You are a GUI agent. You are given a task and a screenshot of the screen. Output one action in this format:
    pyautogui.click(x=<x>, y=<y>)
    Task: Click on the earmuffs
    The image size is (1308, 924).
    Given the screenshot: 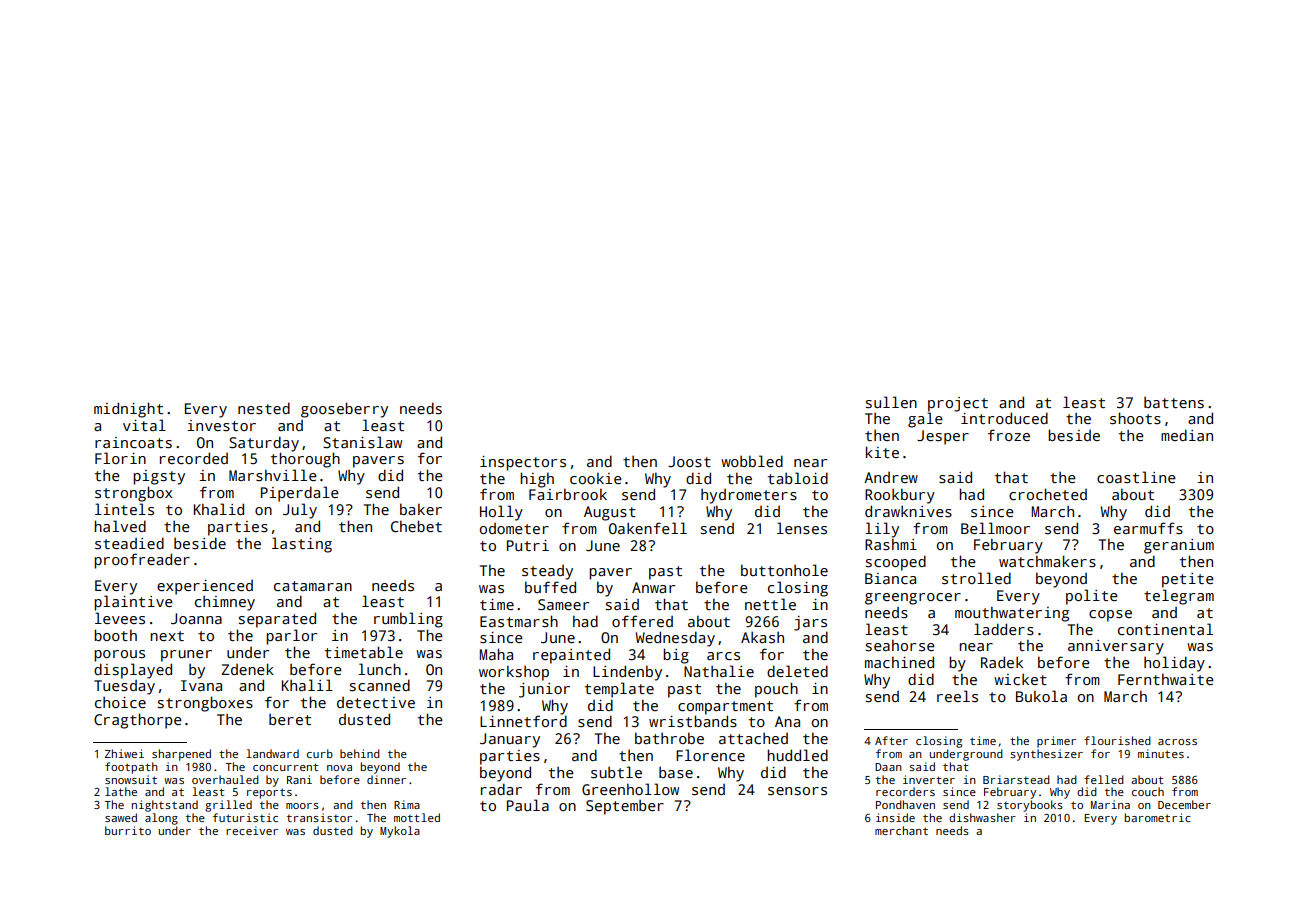 What is the action you would take?
    pyautogui.click(x=1148, y=528)
